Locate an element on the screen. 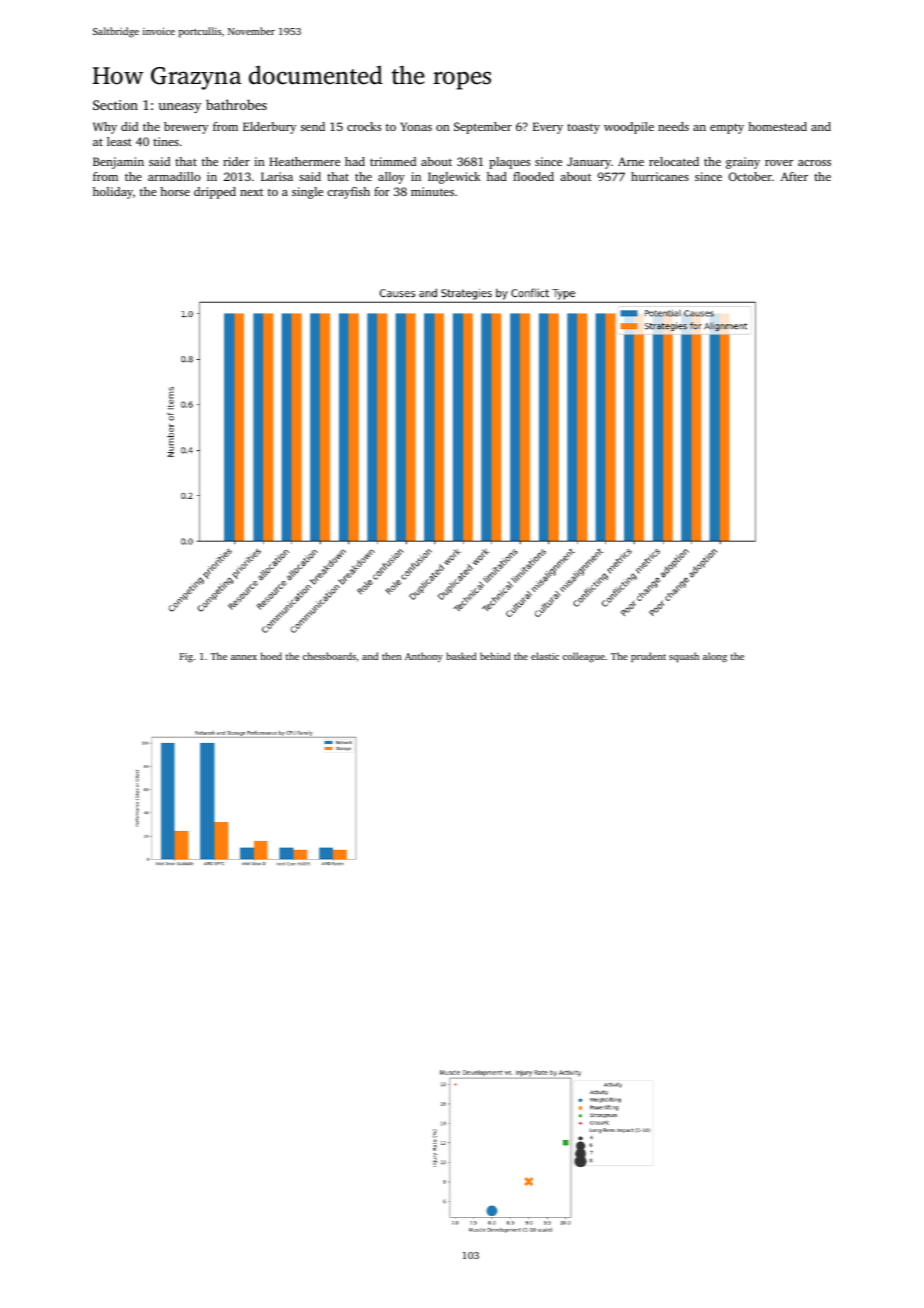 The width and height of the screenshot is (924, 1308). holiday is located at coordinates (113, 193).
